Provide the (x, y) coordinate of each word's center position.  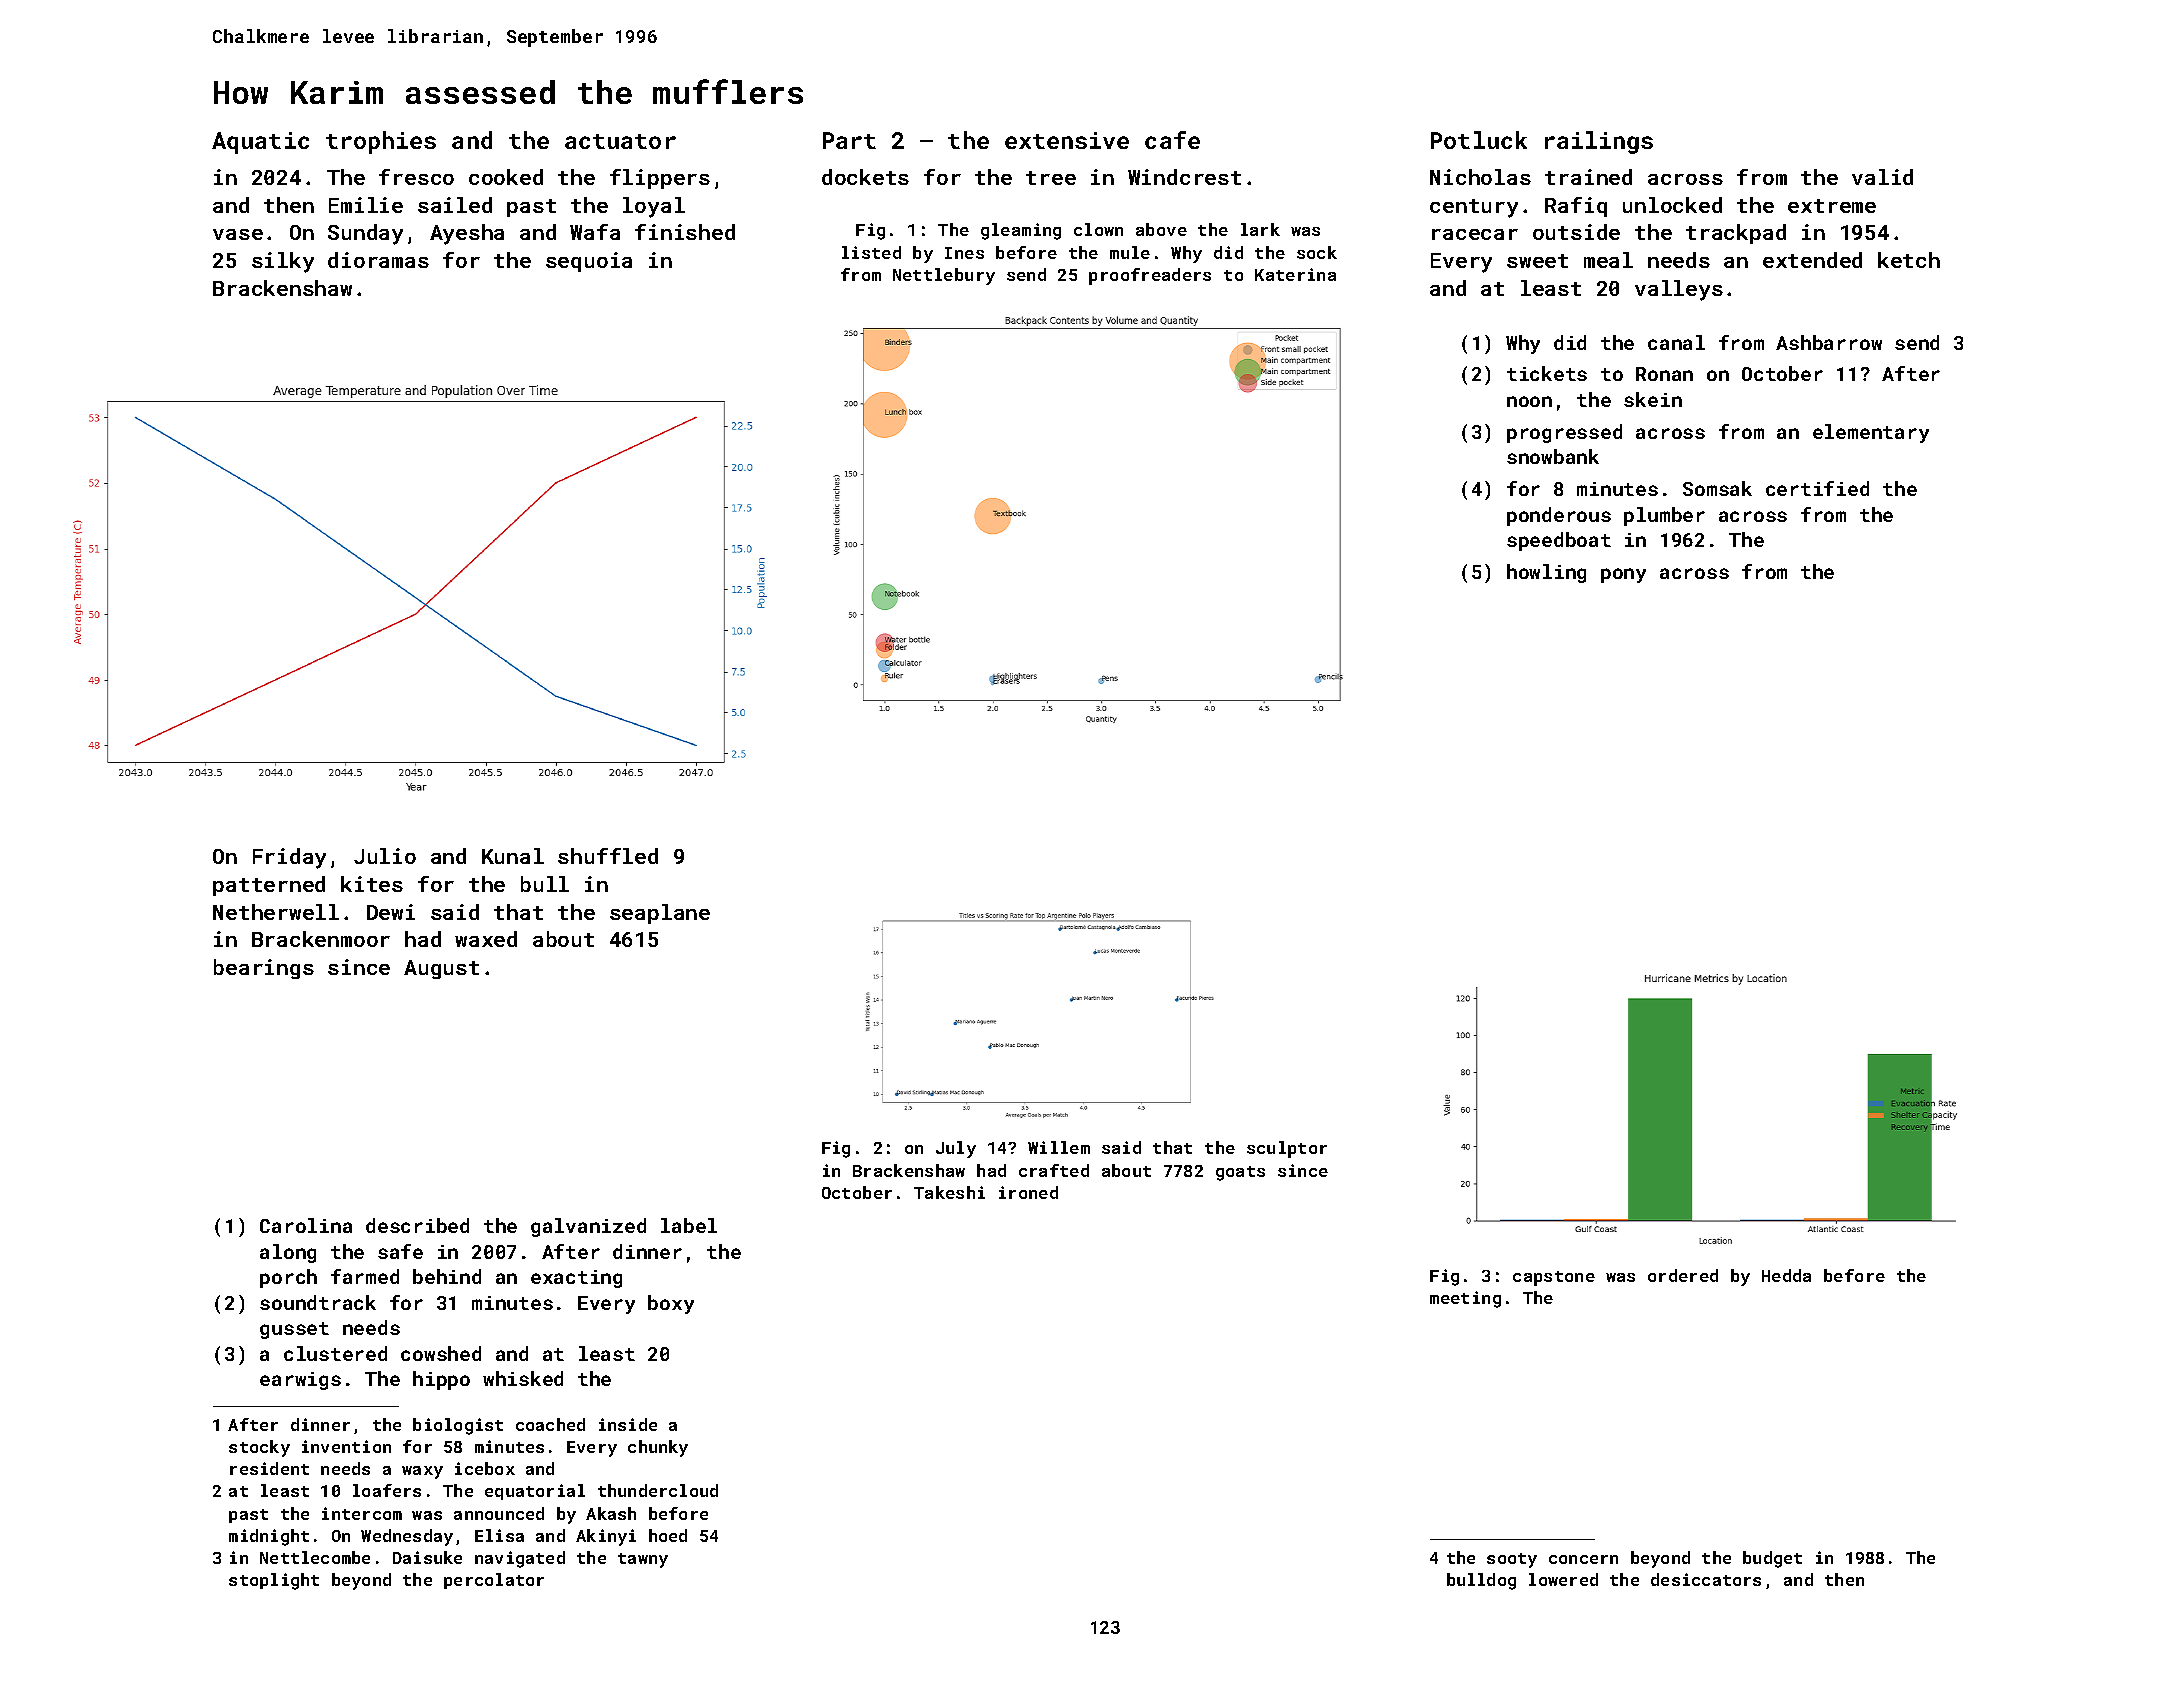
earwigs (300, 1381)
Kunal (513, 856)
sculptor (1287, 1149)
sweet (1537, 261)
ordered (1683, 1275)
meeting (1465, 1299)
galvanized (588, 1227)
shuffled (608, 856)
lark (1260, 229)
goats (1240, 1173)
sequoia (589, 262)
